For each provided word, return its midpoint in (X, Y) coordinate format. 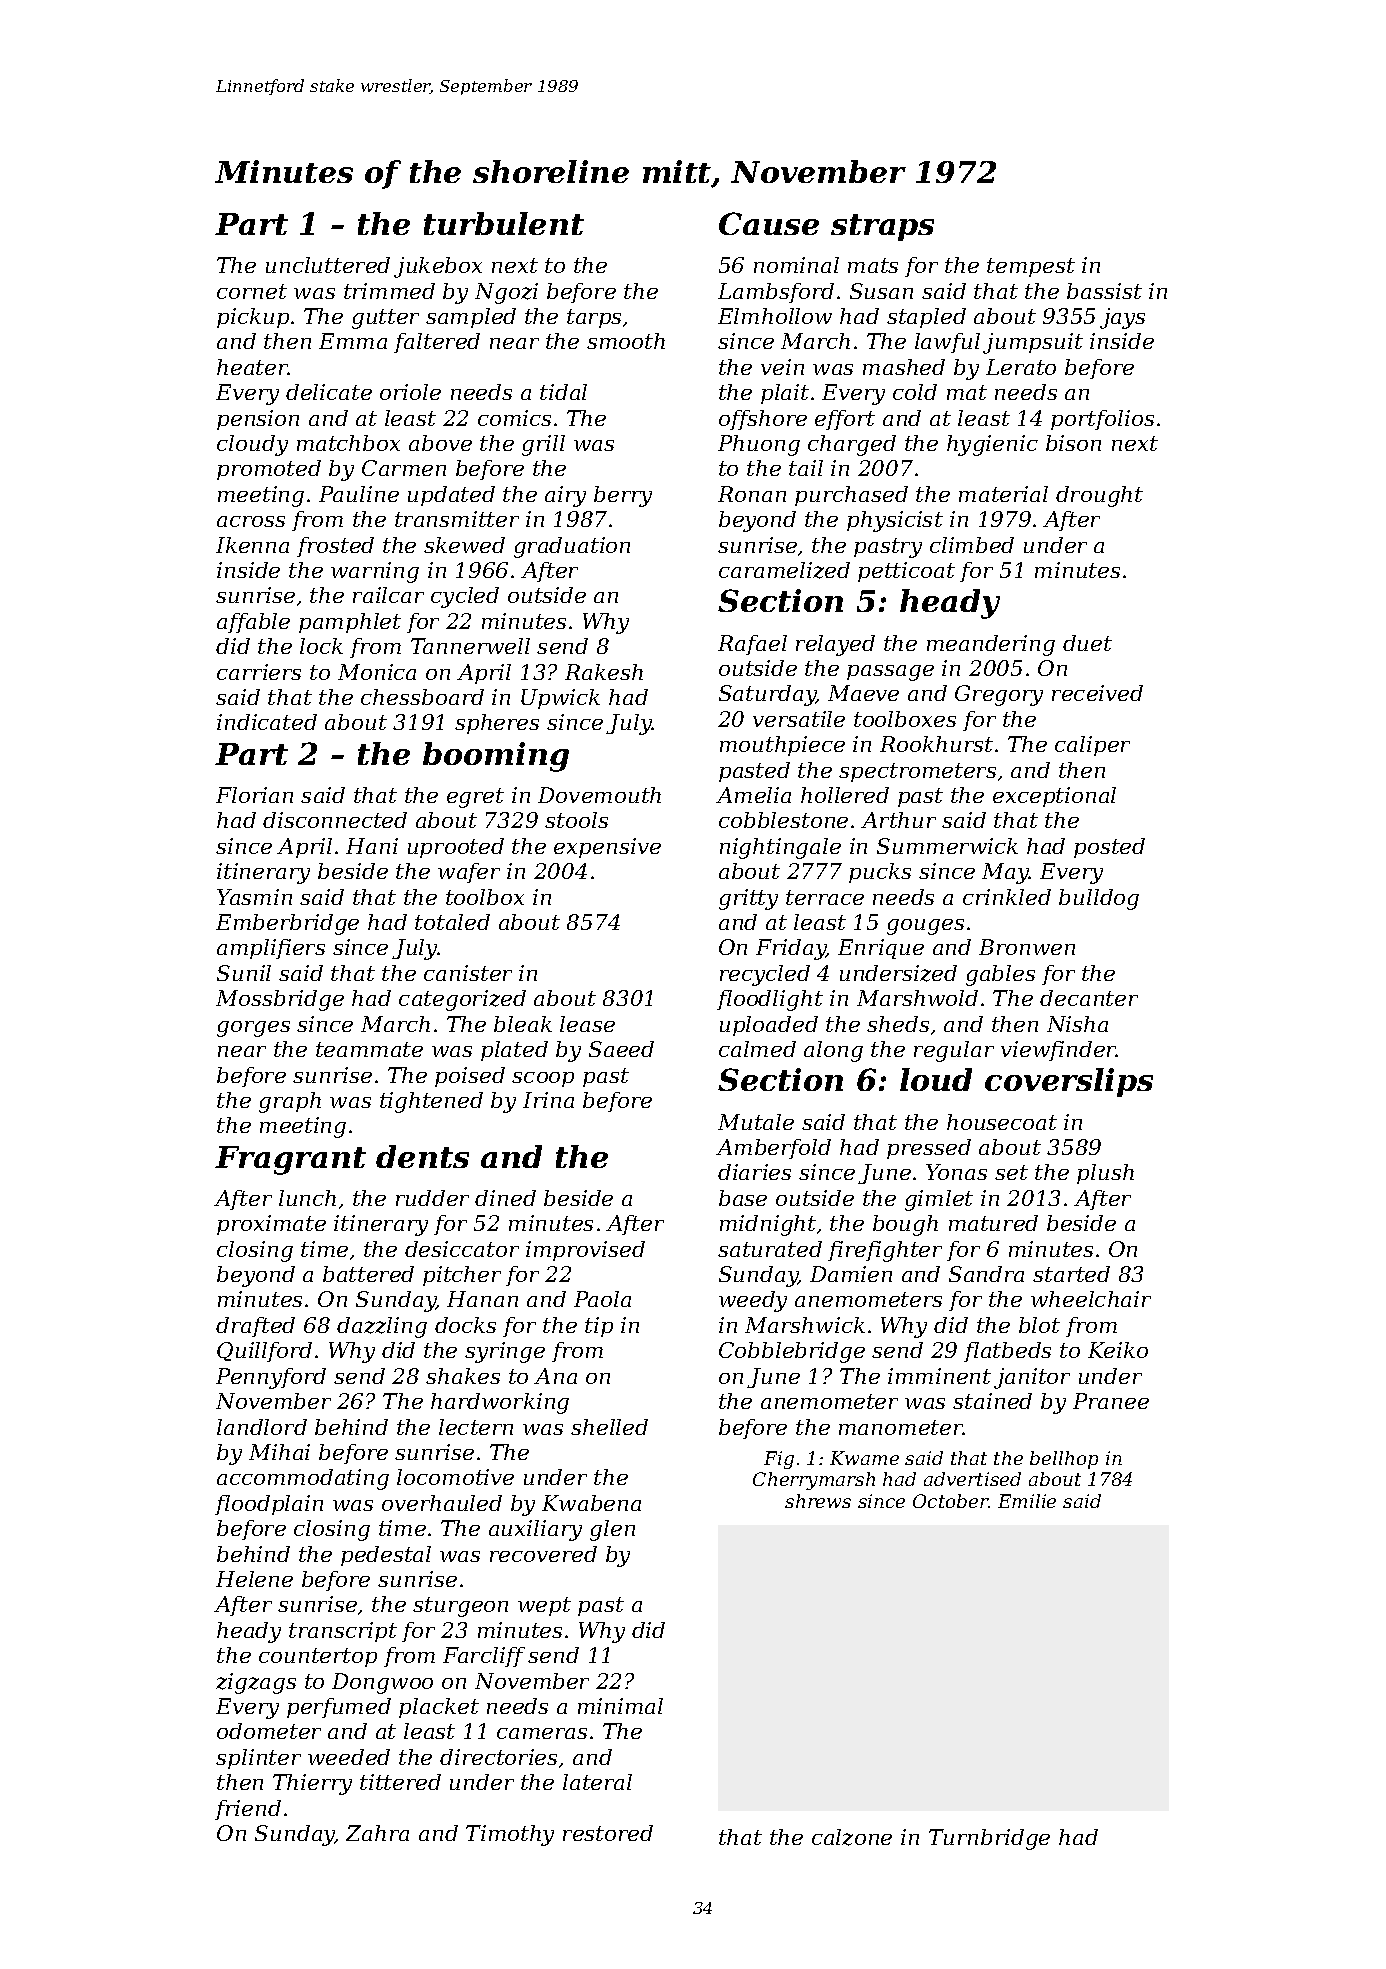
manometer (901, 1427)
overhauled (442, 1503)
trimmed (389, 291)
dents (422, 1156)
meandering (991, 645)
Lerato (1021, 367)
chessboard (422, 697)
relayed (835, 645)
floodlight (770, 1000)
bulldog (1099, 899)
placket (439, 1708)
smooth (626, 341)
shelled (609, 1427)
